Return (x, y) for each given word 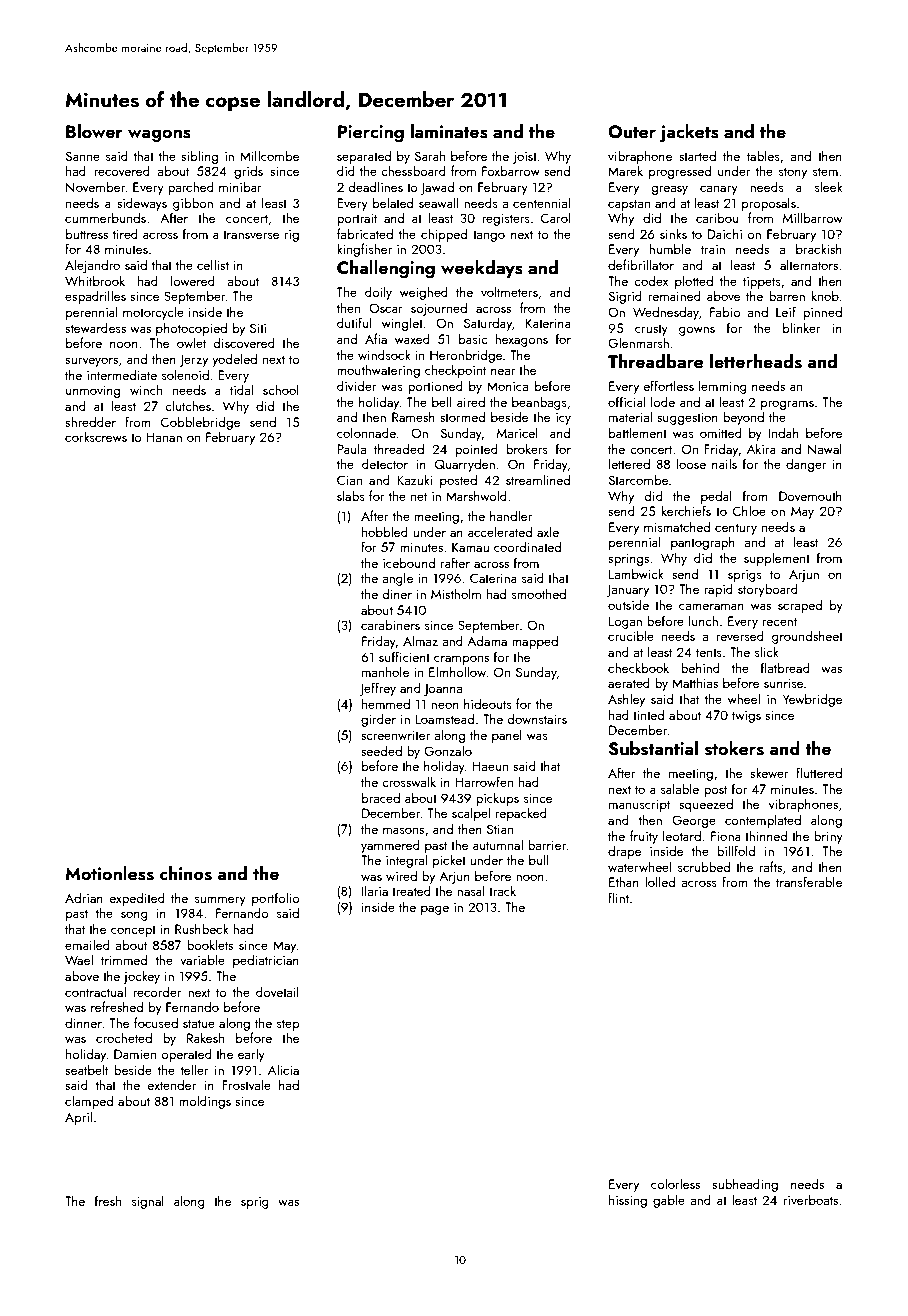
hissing (628, 1201)
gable (669, 1201)
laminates (449, 131)
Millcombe (269, 155)
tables (763, 155)
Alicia (283, 1069)
